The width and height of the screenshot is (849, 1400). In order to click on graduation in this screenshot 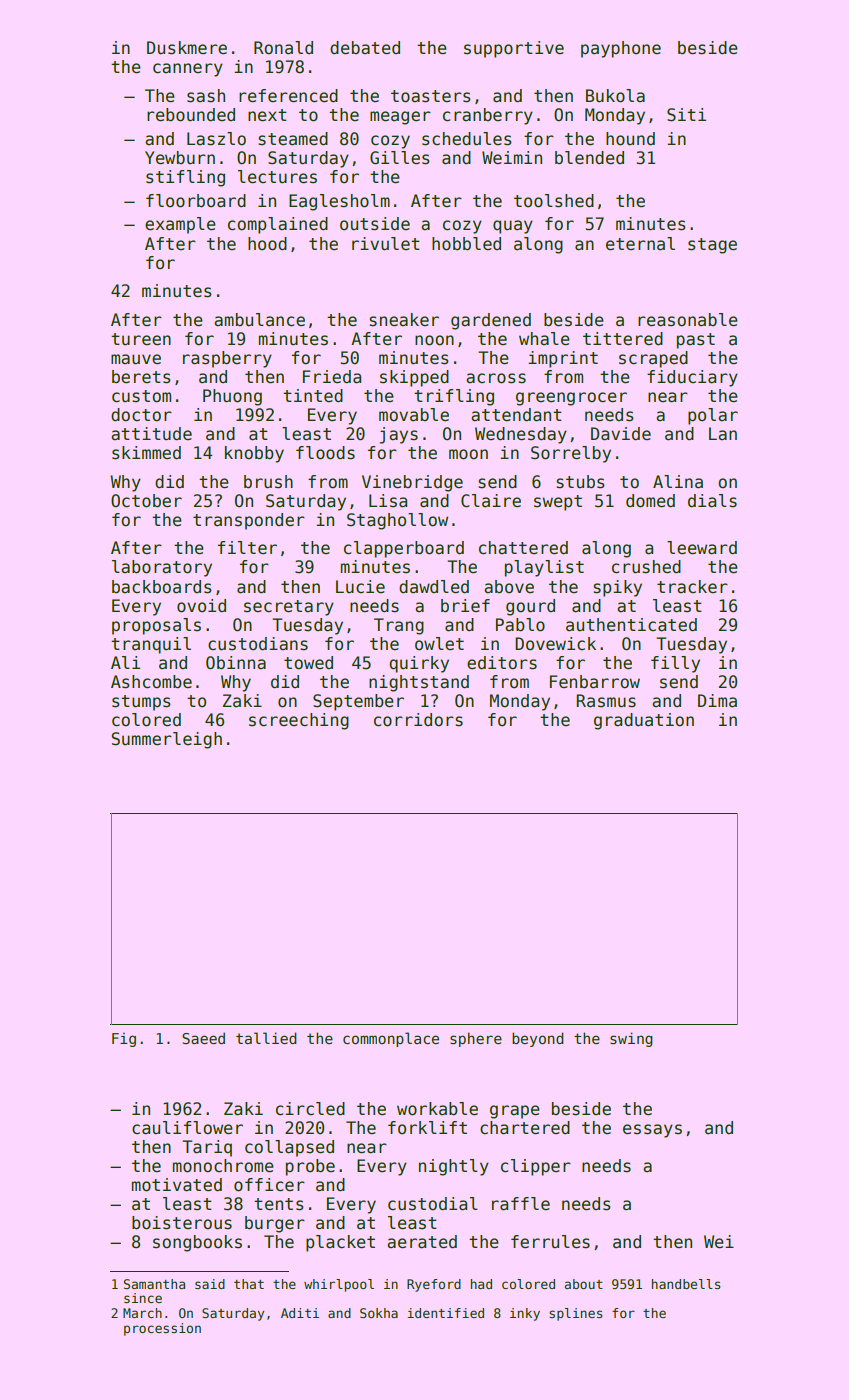, I will do `click(644, 721)`.
